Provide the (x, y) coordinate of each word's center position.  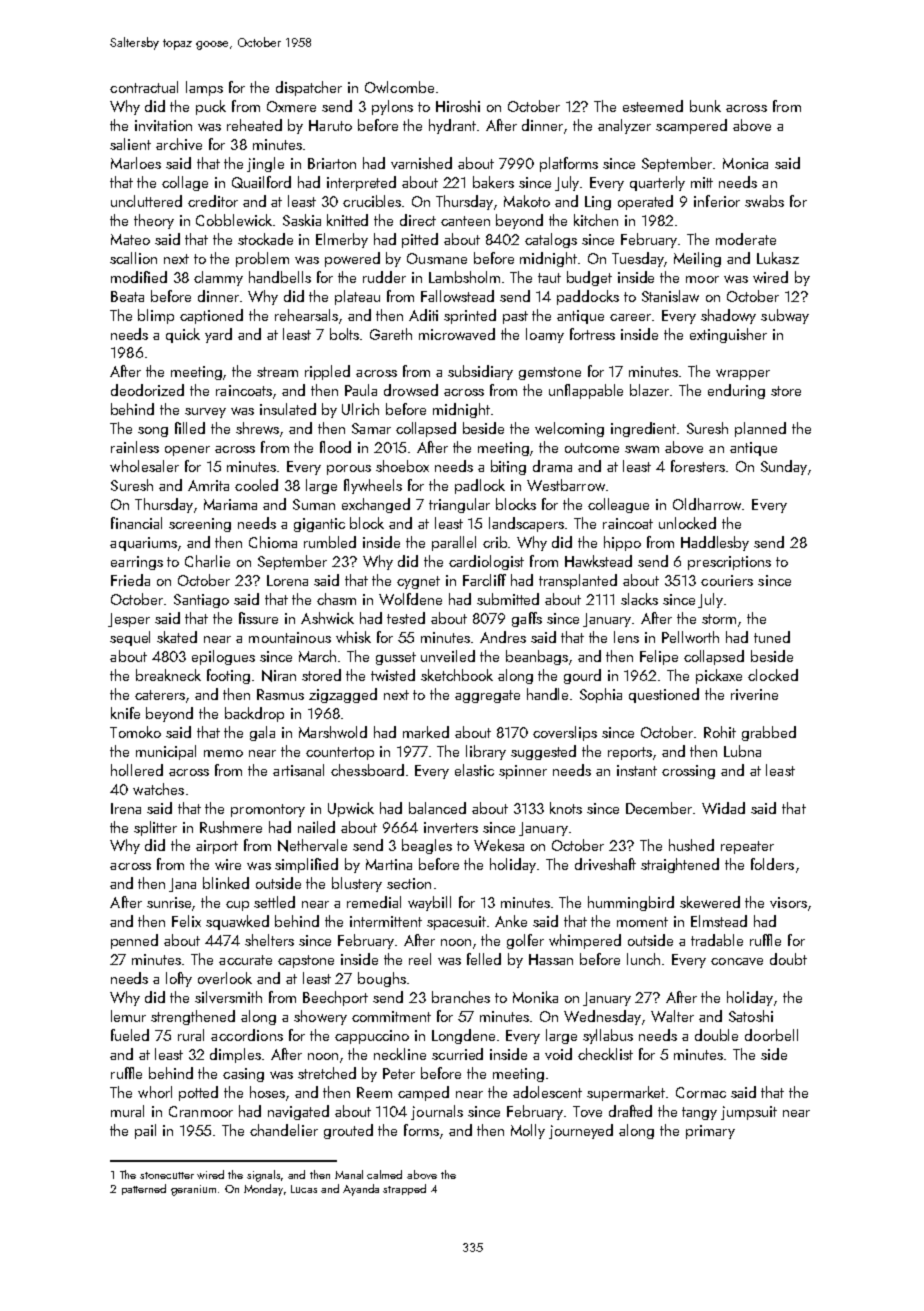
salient (130, 144)
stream (277, 372)
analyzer (624, 126)
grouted (348, 1131)
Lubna (742, 751)
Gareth (391, 334)
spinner (523, 772)
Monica (745, 163)
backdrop (254, 714)
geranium (195, 1190)
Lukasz (778, 258)
